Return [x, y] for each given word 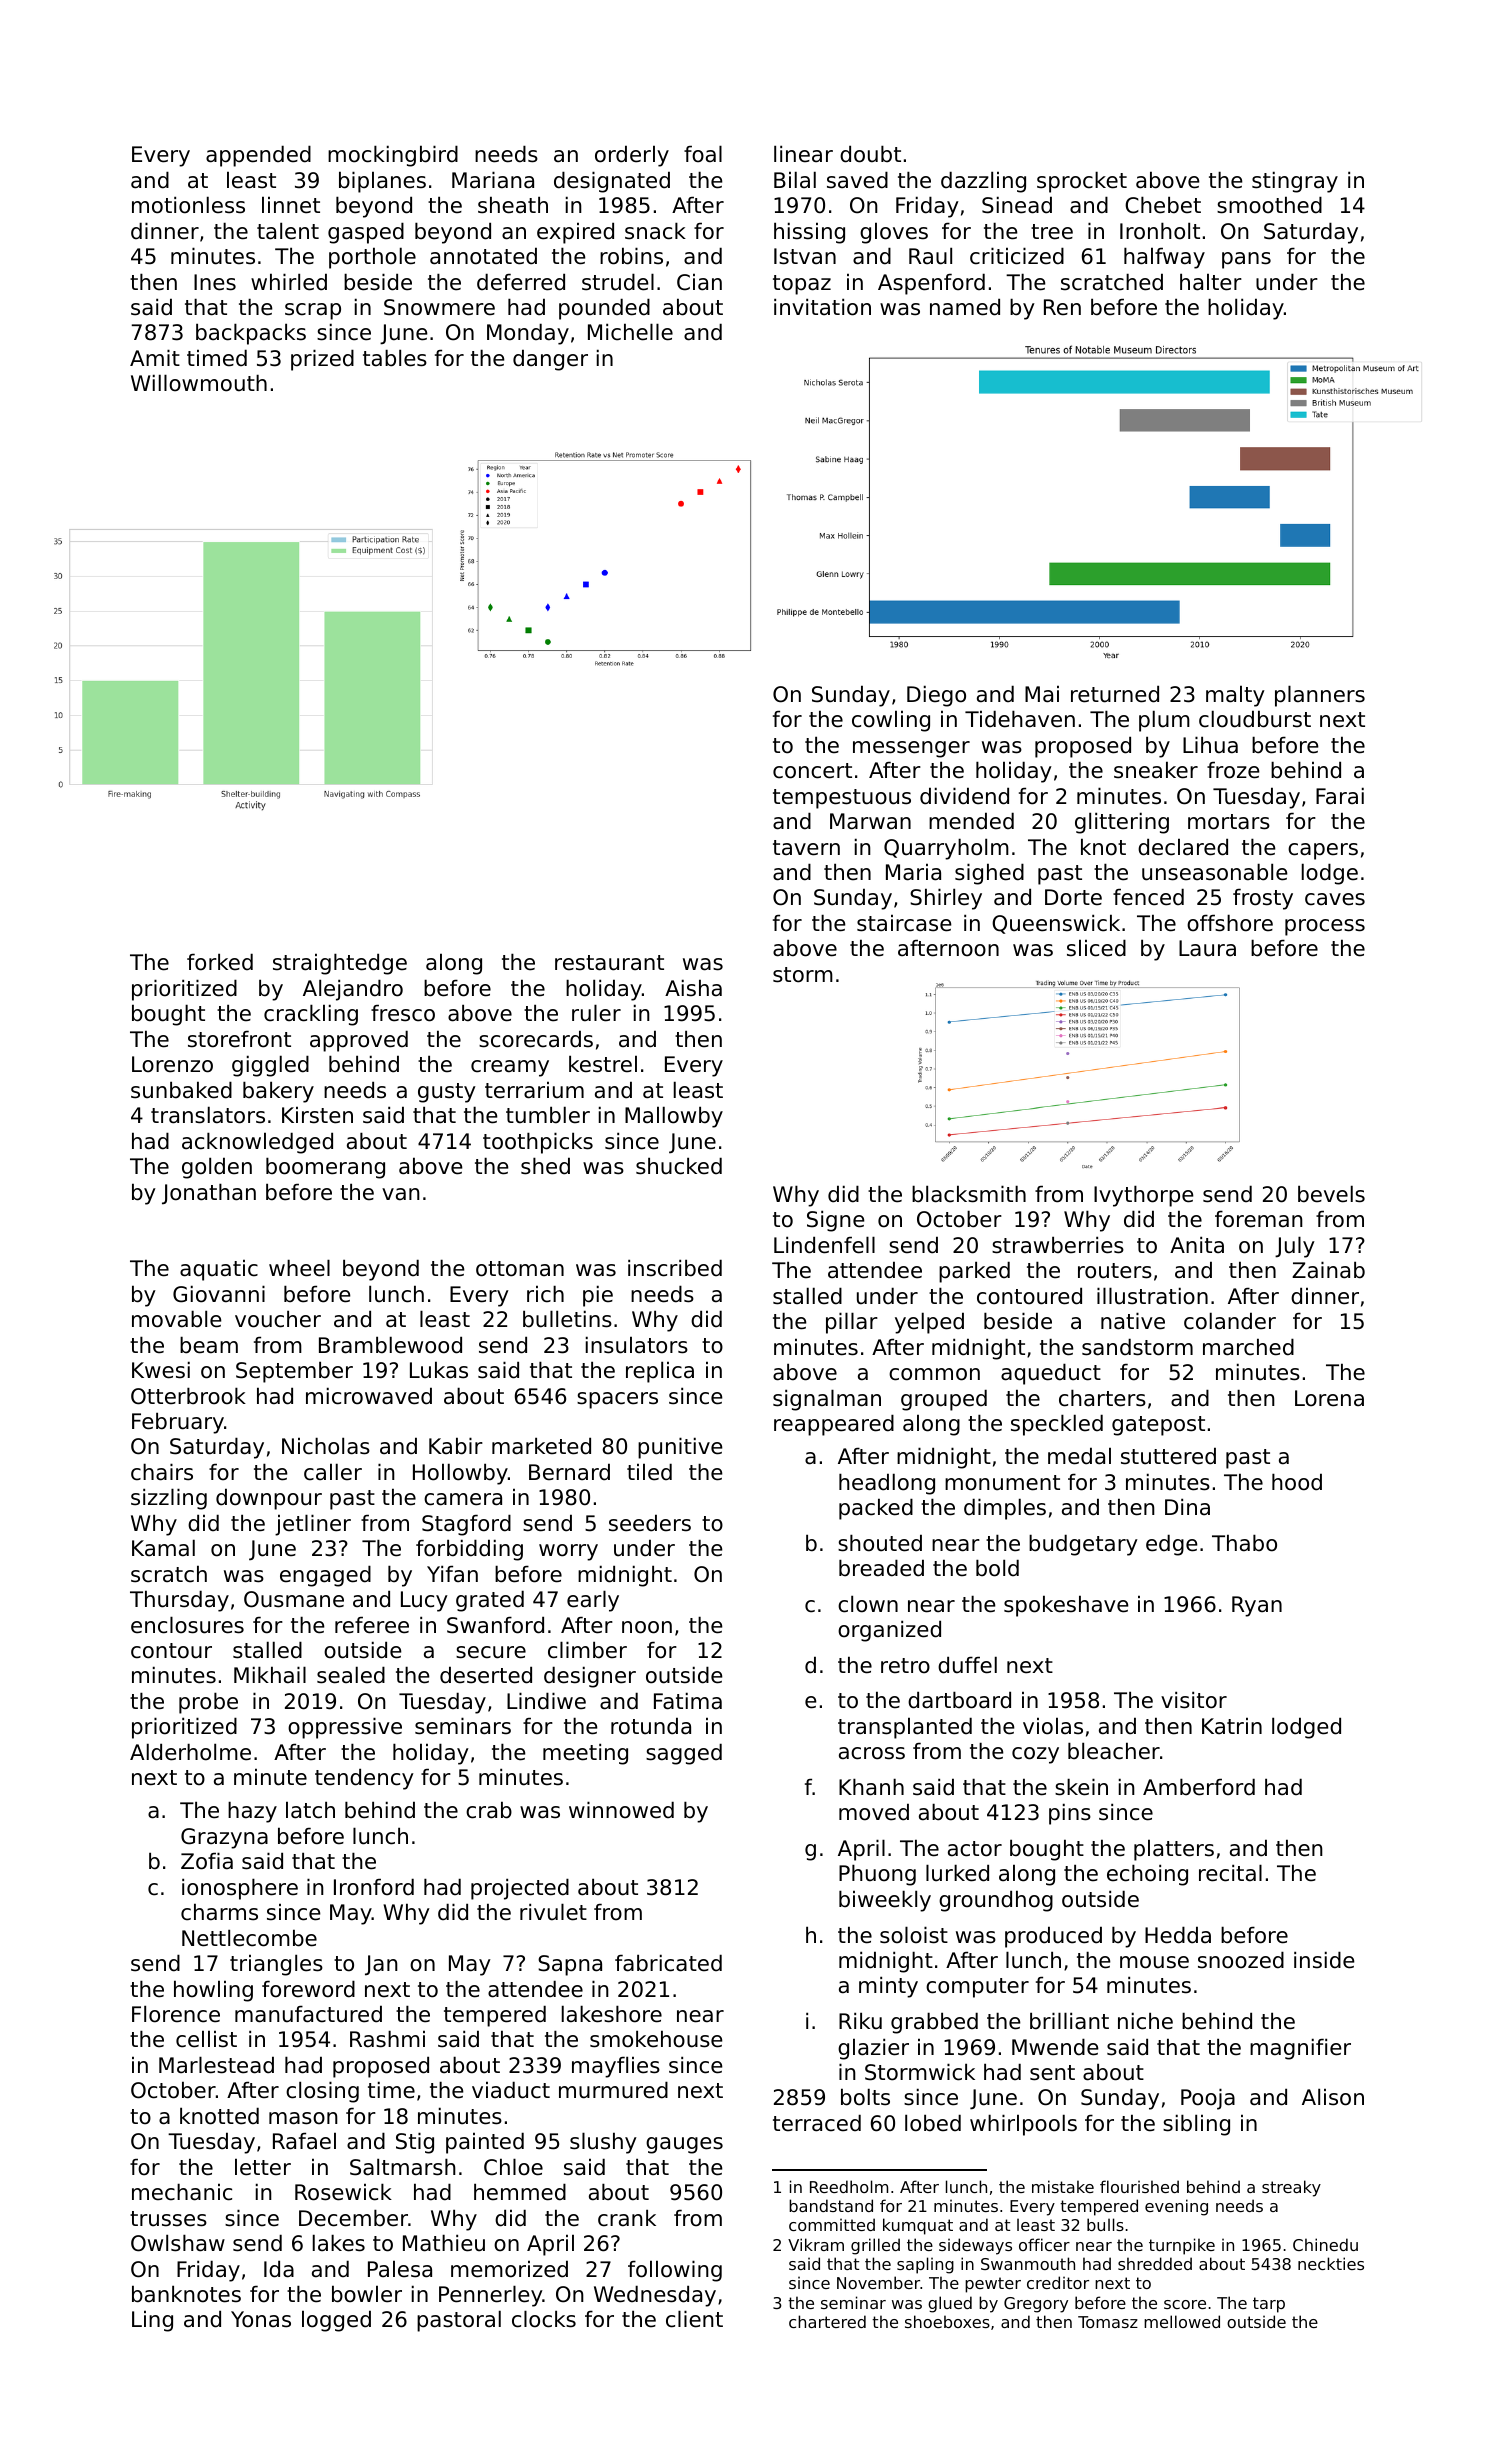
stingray [1295, 182]
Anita [1197, 1244]
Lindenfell [824, 1245]
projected [520, 1889]
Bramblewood [390, 1345]
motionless [188, 205]
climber [587, 1650]
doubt [870, 154]
